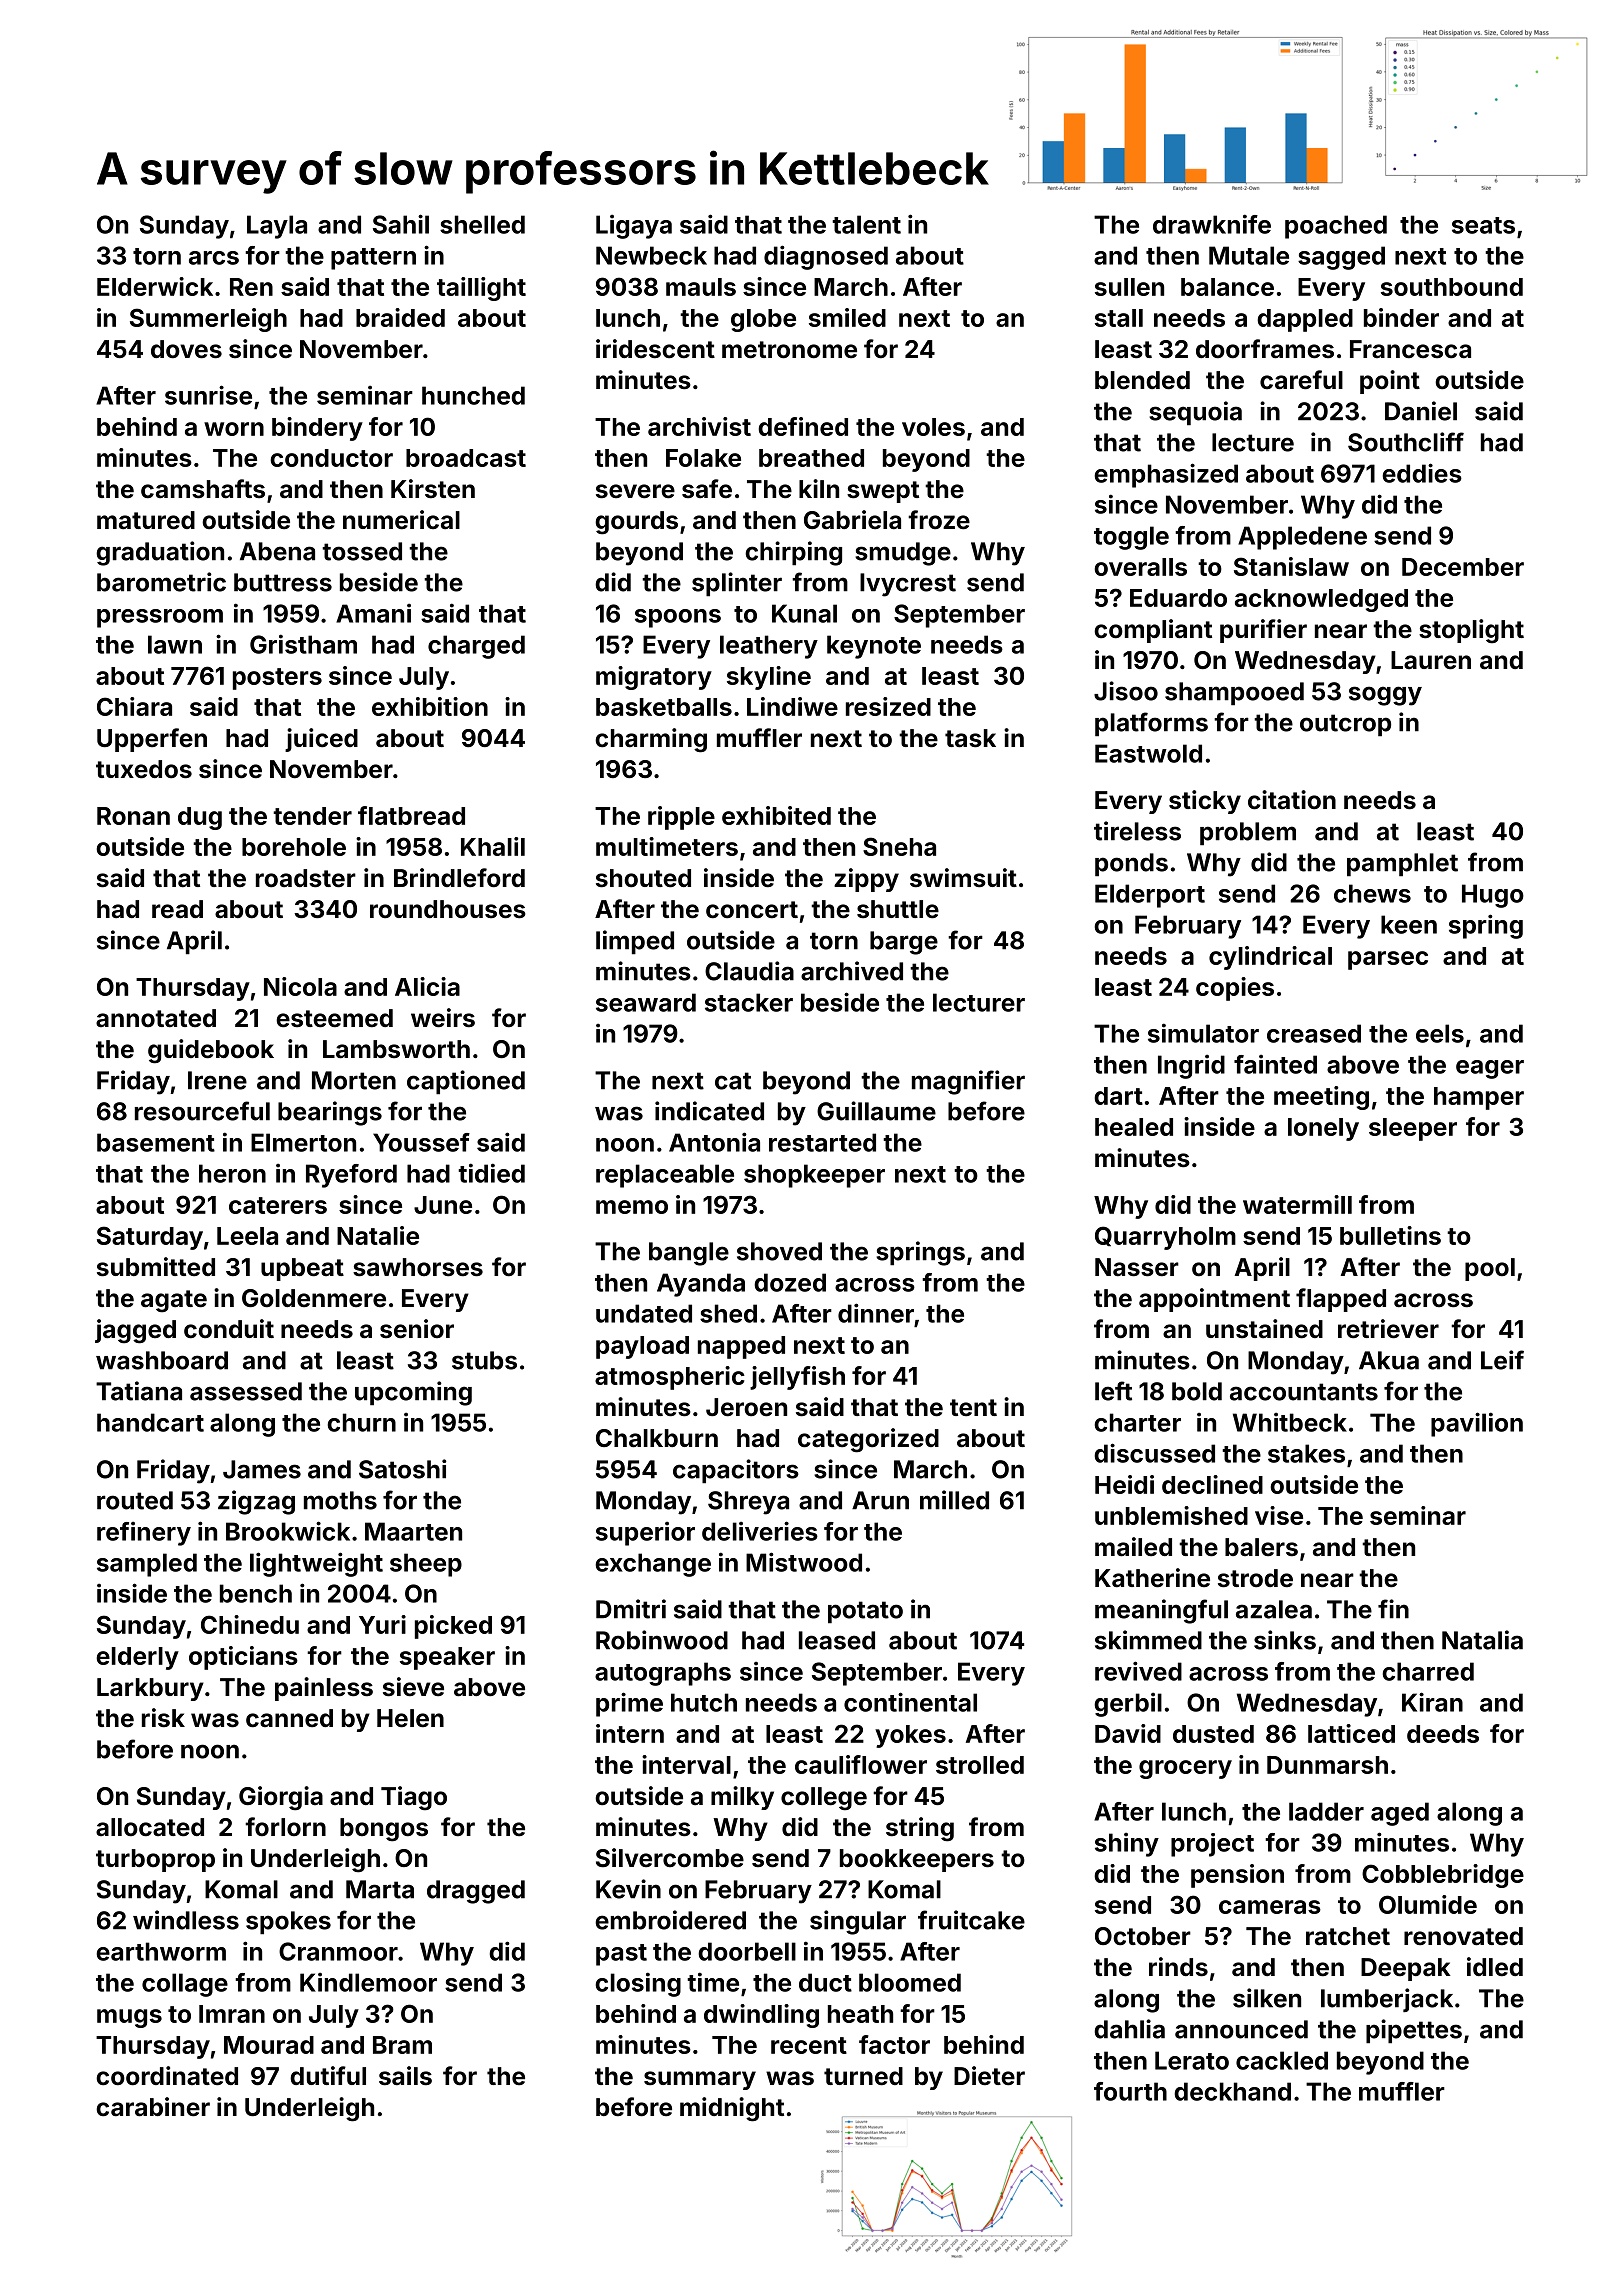 This document has width=1620, height=2292. What do you see at coordinates (865, 1612) in the document?
I see `potato` at bounding box center [865, 1612].
